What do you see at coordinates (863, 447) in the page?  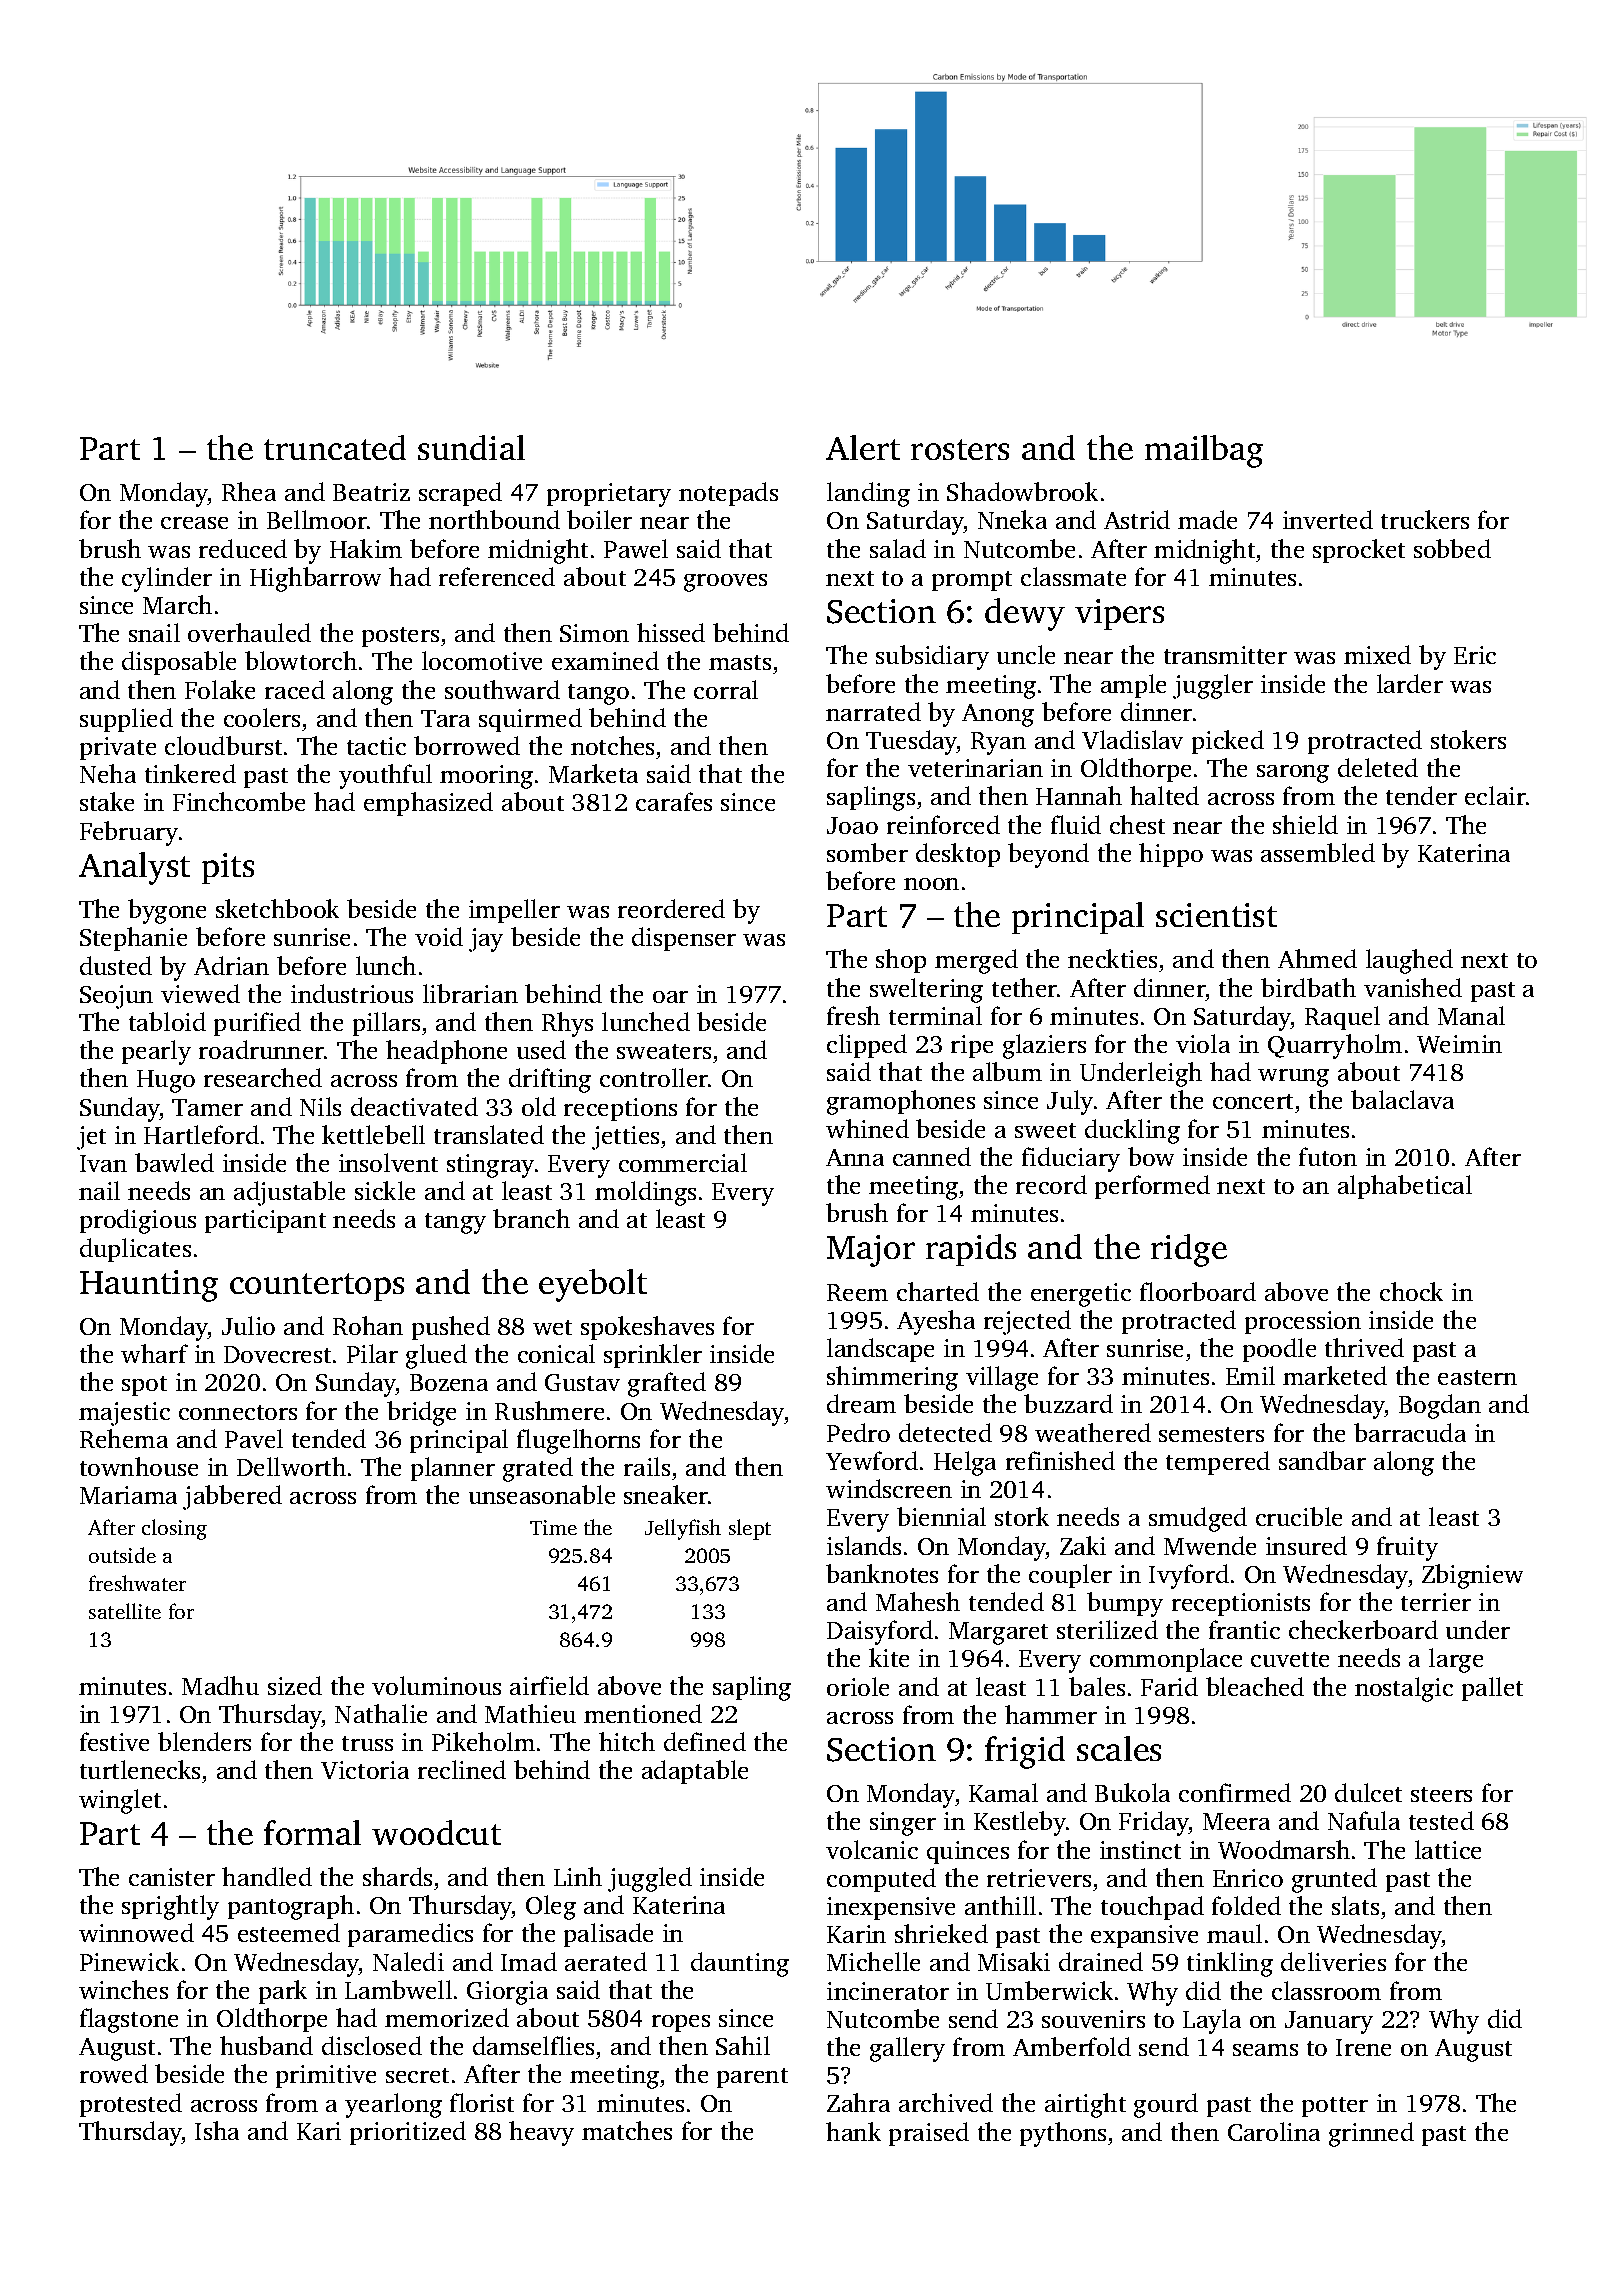 I see `Alert` at bounding box center [863, 447].
